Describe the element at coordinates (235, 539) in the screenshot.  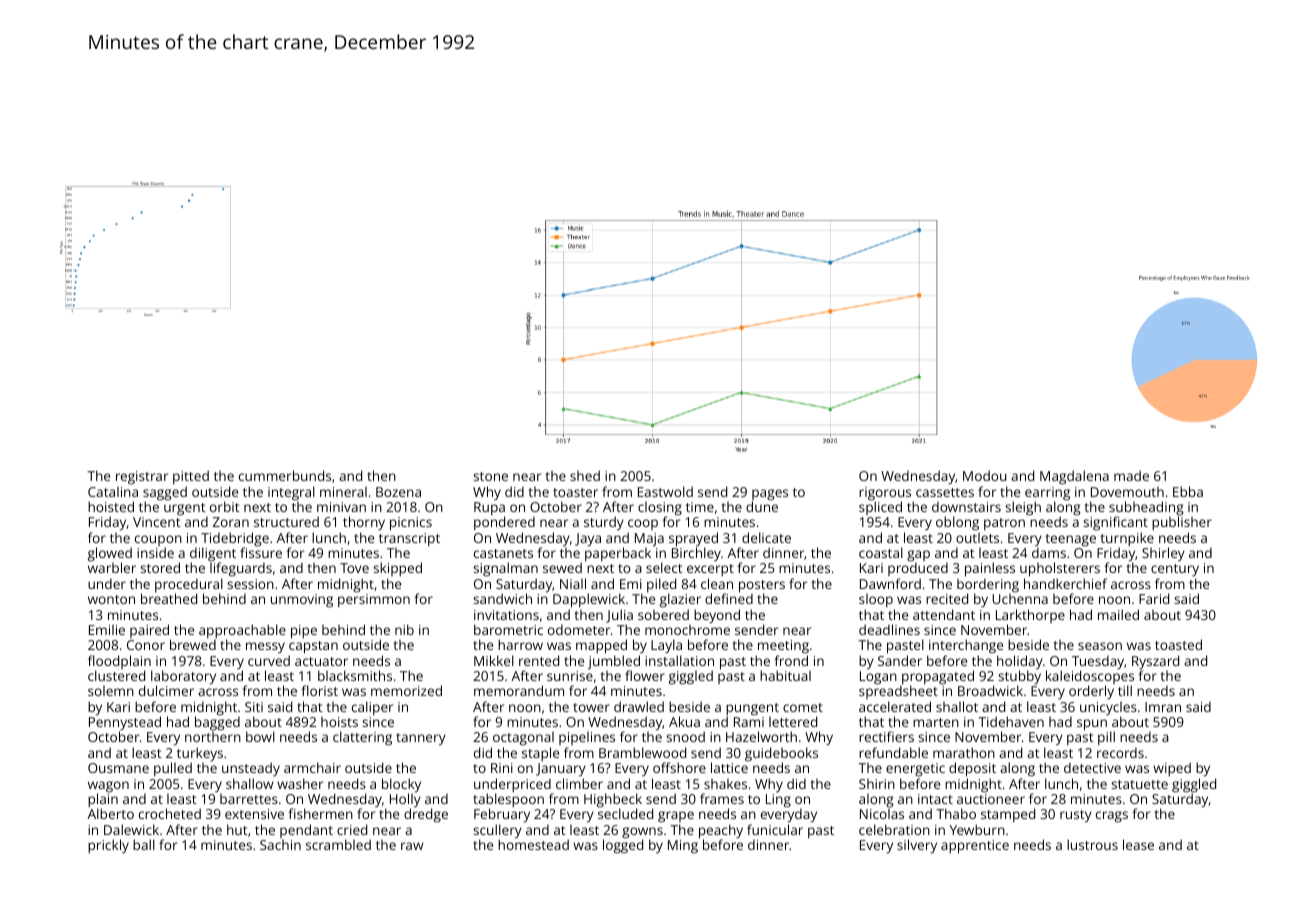
I see `Tidebridge` at that location.
